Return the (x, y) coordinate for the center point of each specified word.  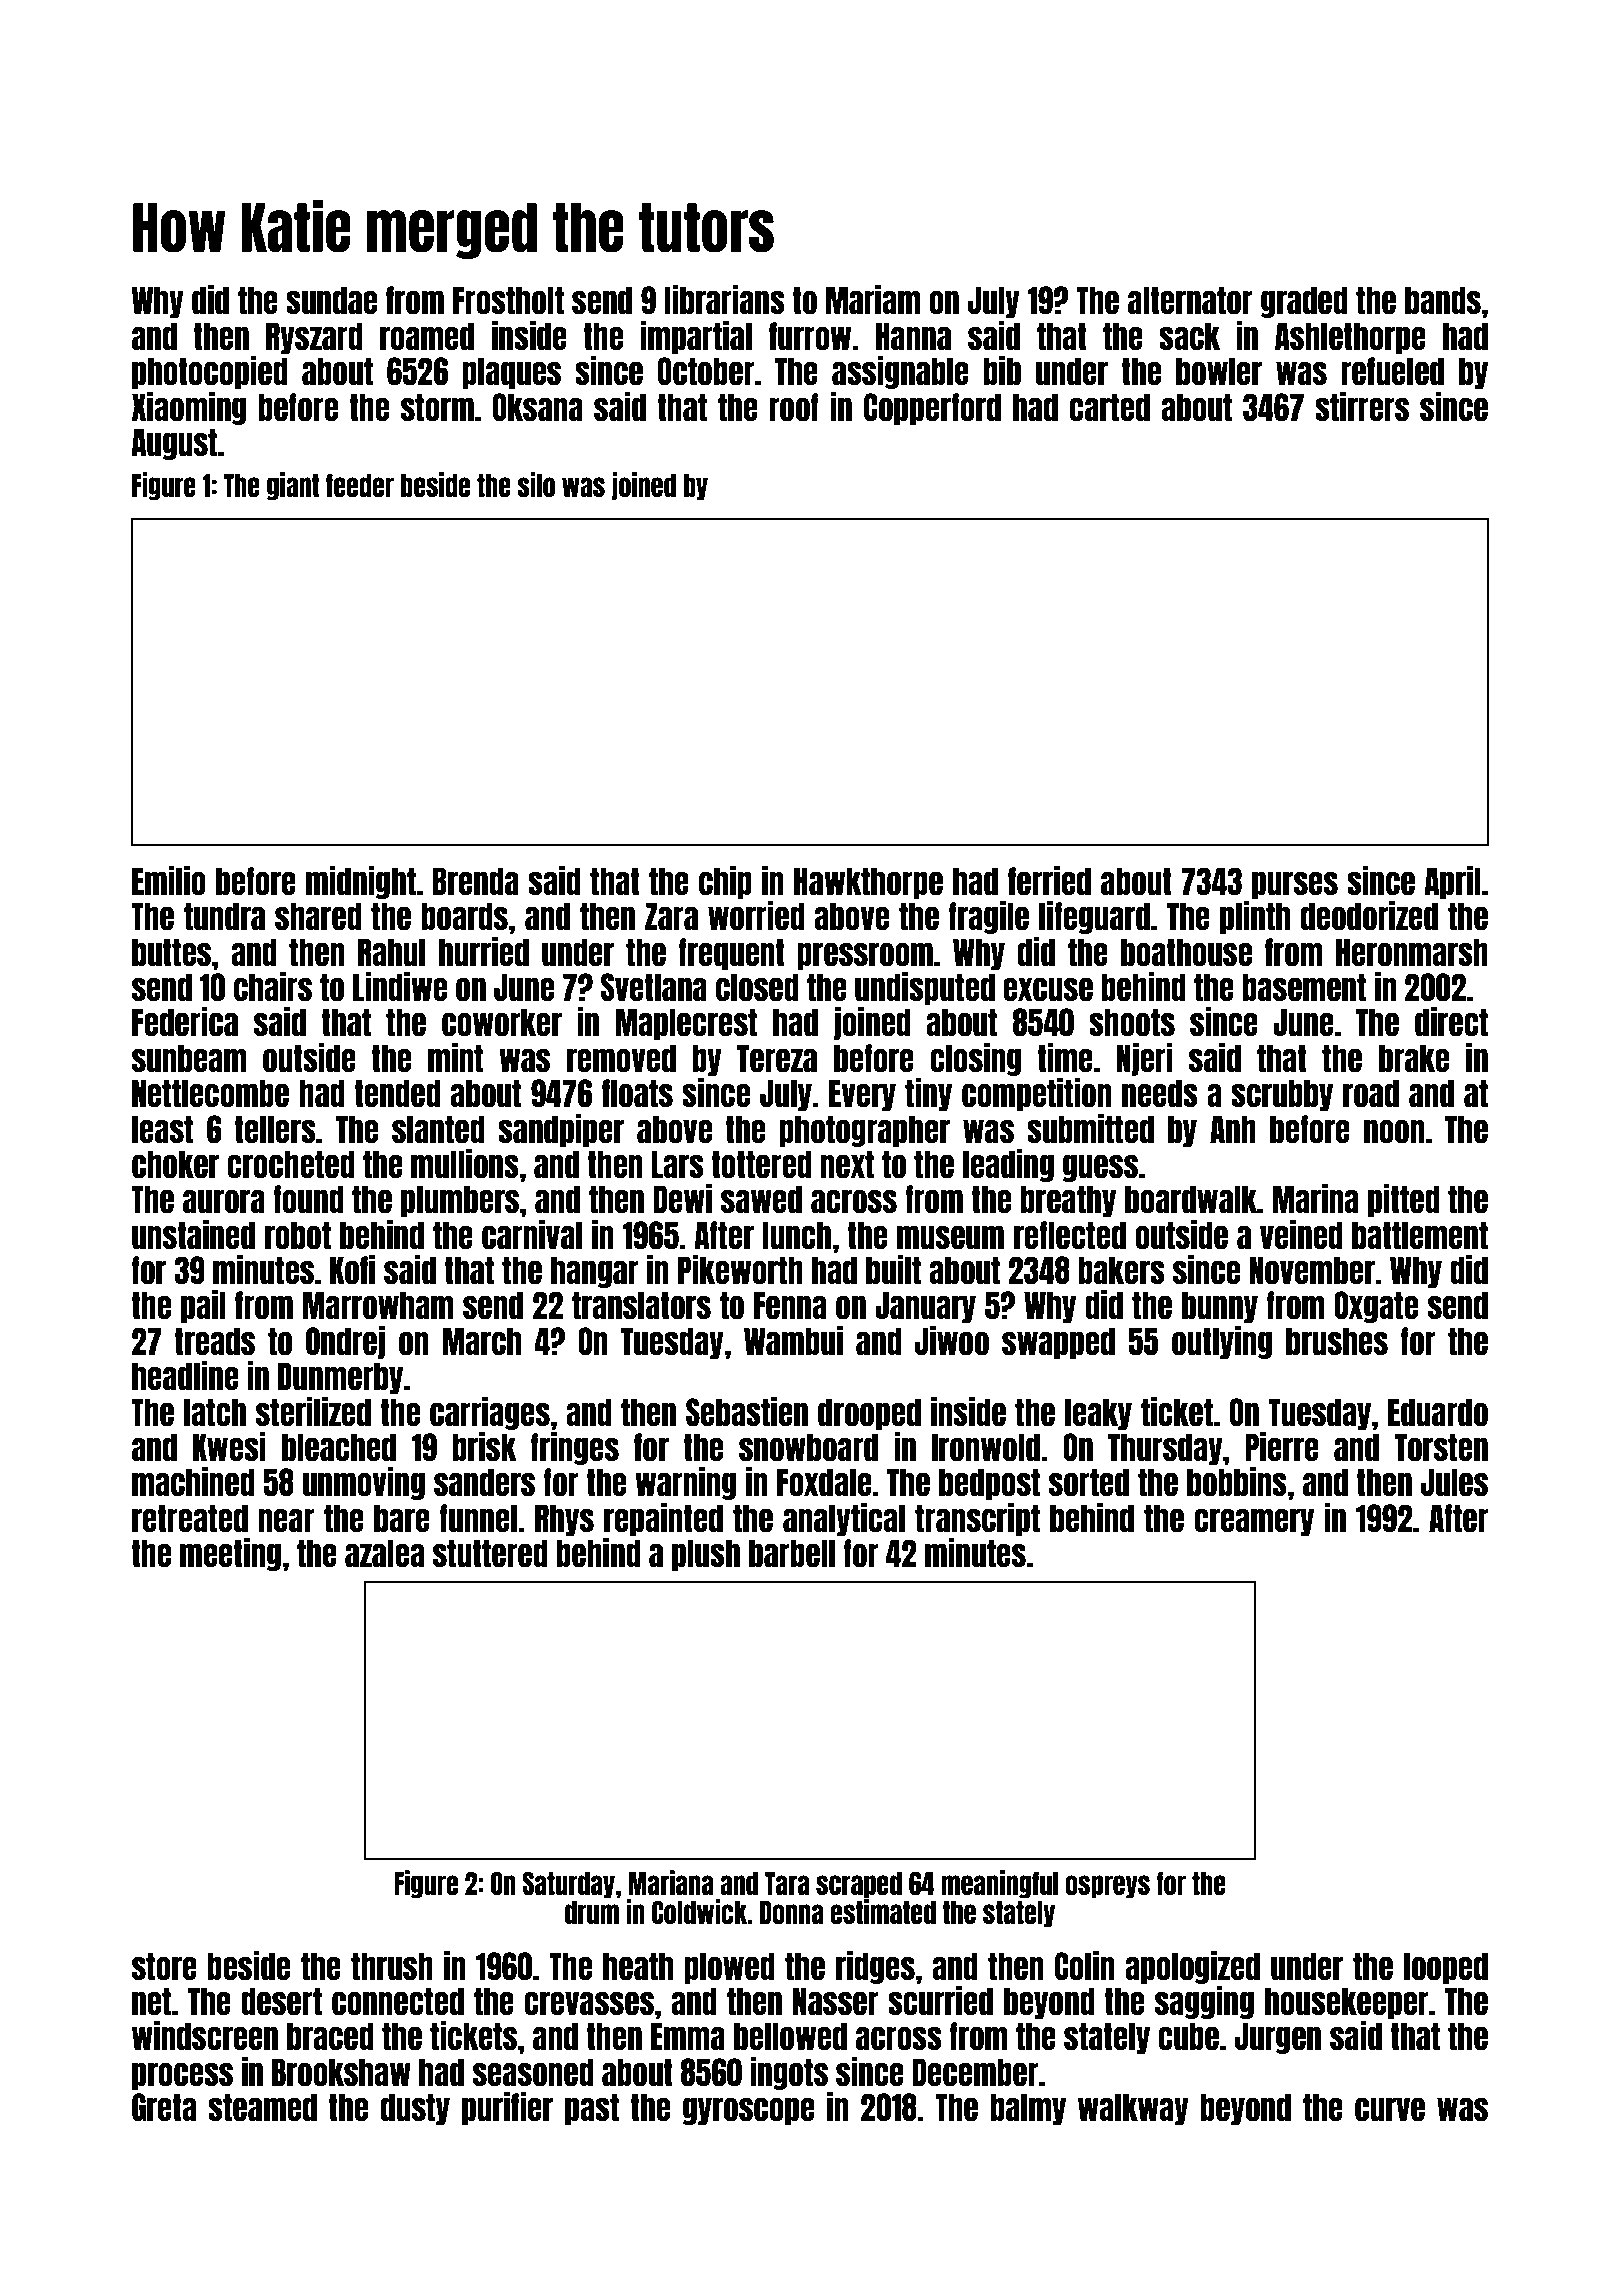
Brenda (476, 881)
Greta (164, 2107)
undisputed (925, 988)
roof (794, 407)
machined (193, 1481)
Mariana (671, 1882)
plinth (1255, 917)
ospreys (1107, 1887)
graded (1304, 302)
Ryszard (314, 338)
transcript (977, 1519)
